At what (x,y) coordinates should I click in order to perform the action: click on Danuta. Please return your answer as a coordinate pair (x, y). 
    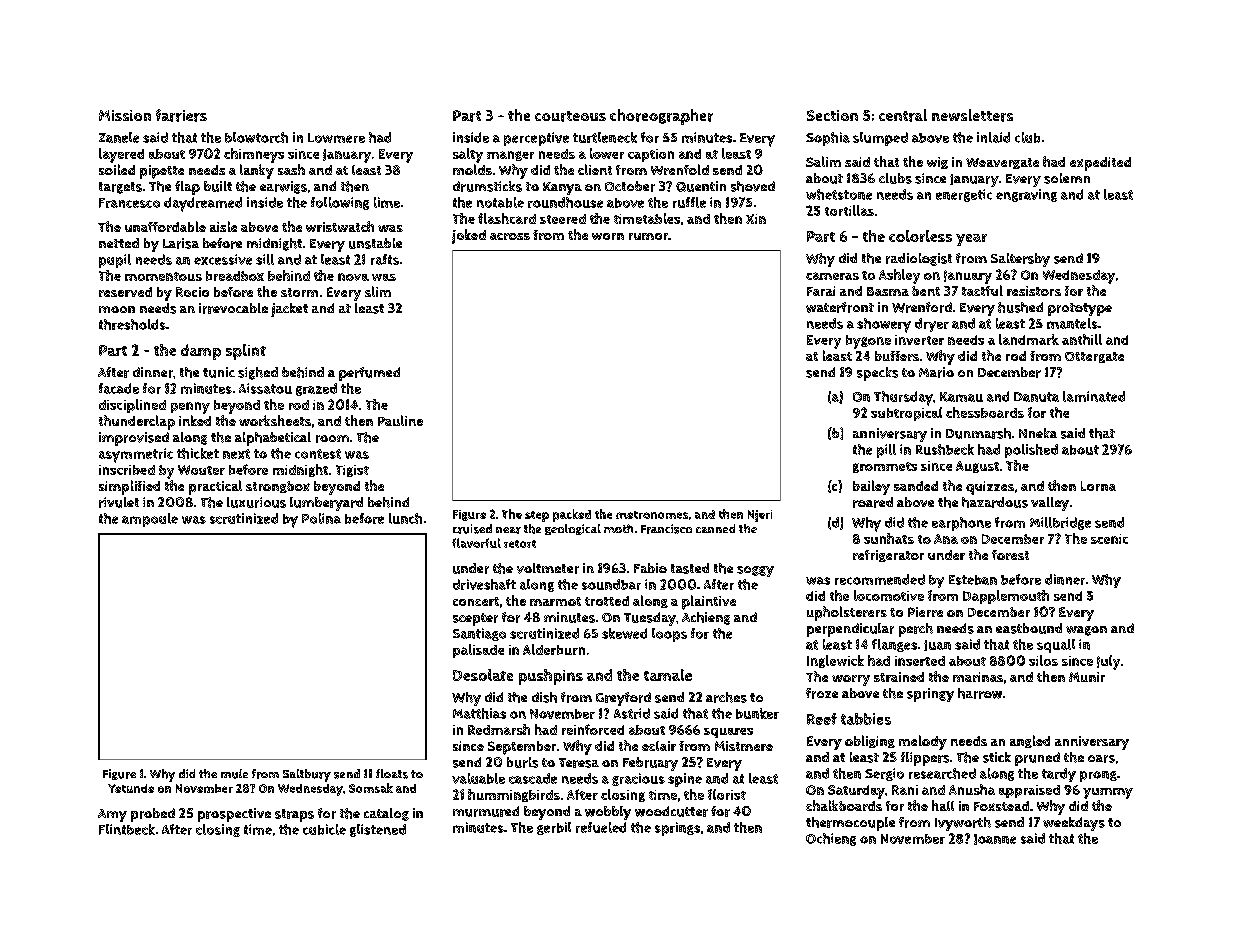
    Looking at the image, I should click on (1036, 397).
